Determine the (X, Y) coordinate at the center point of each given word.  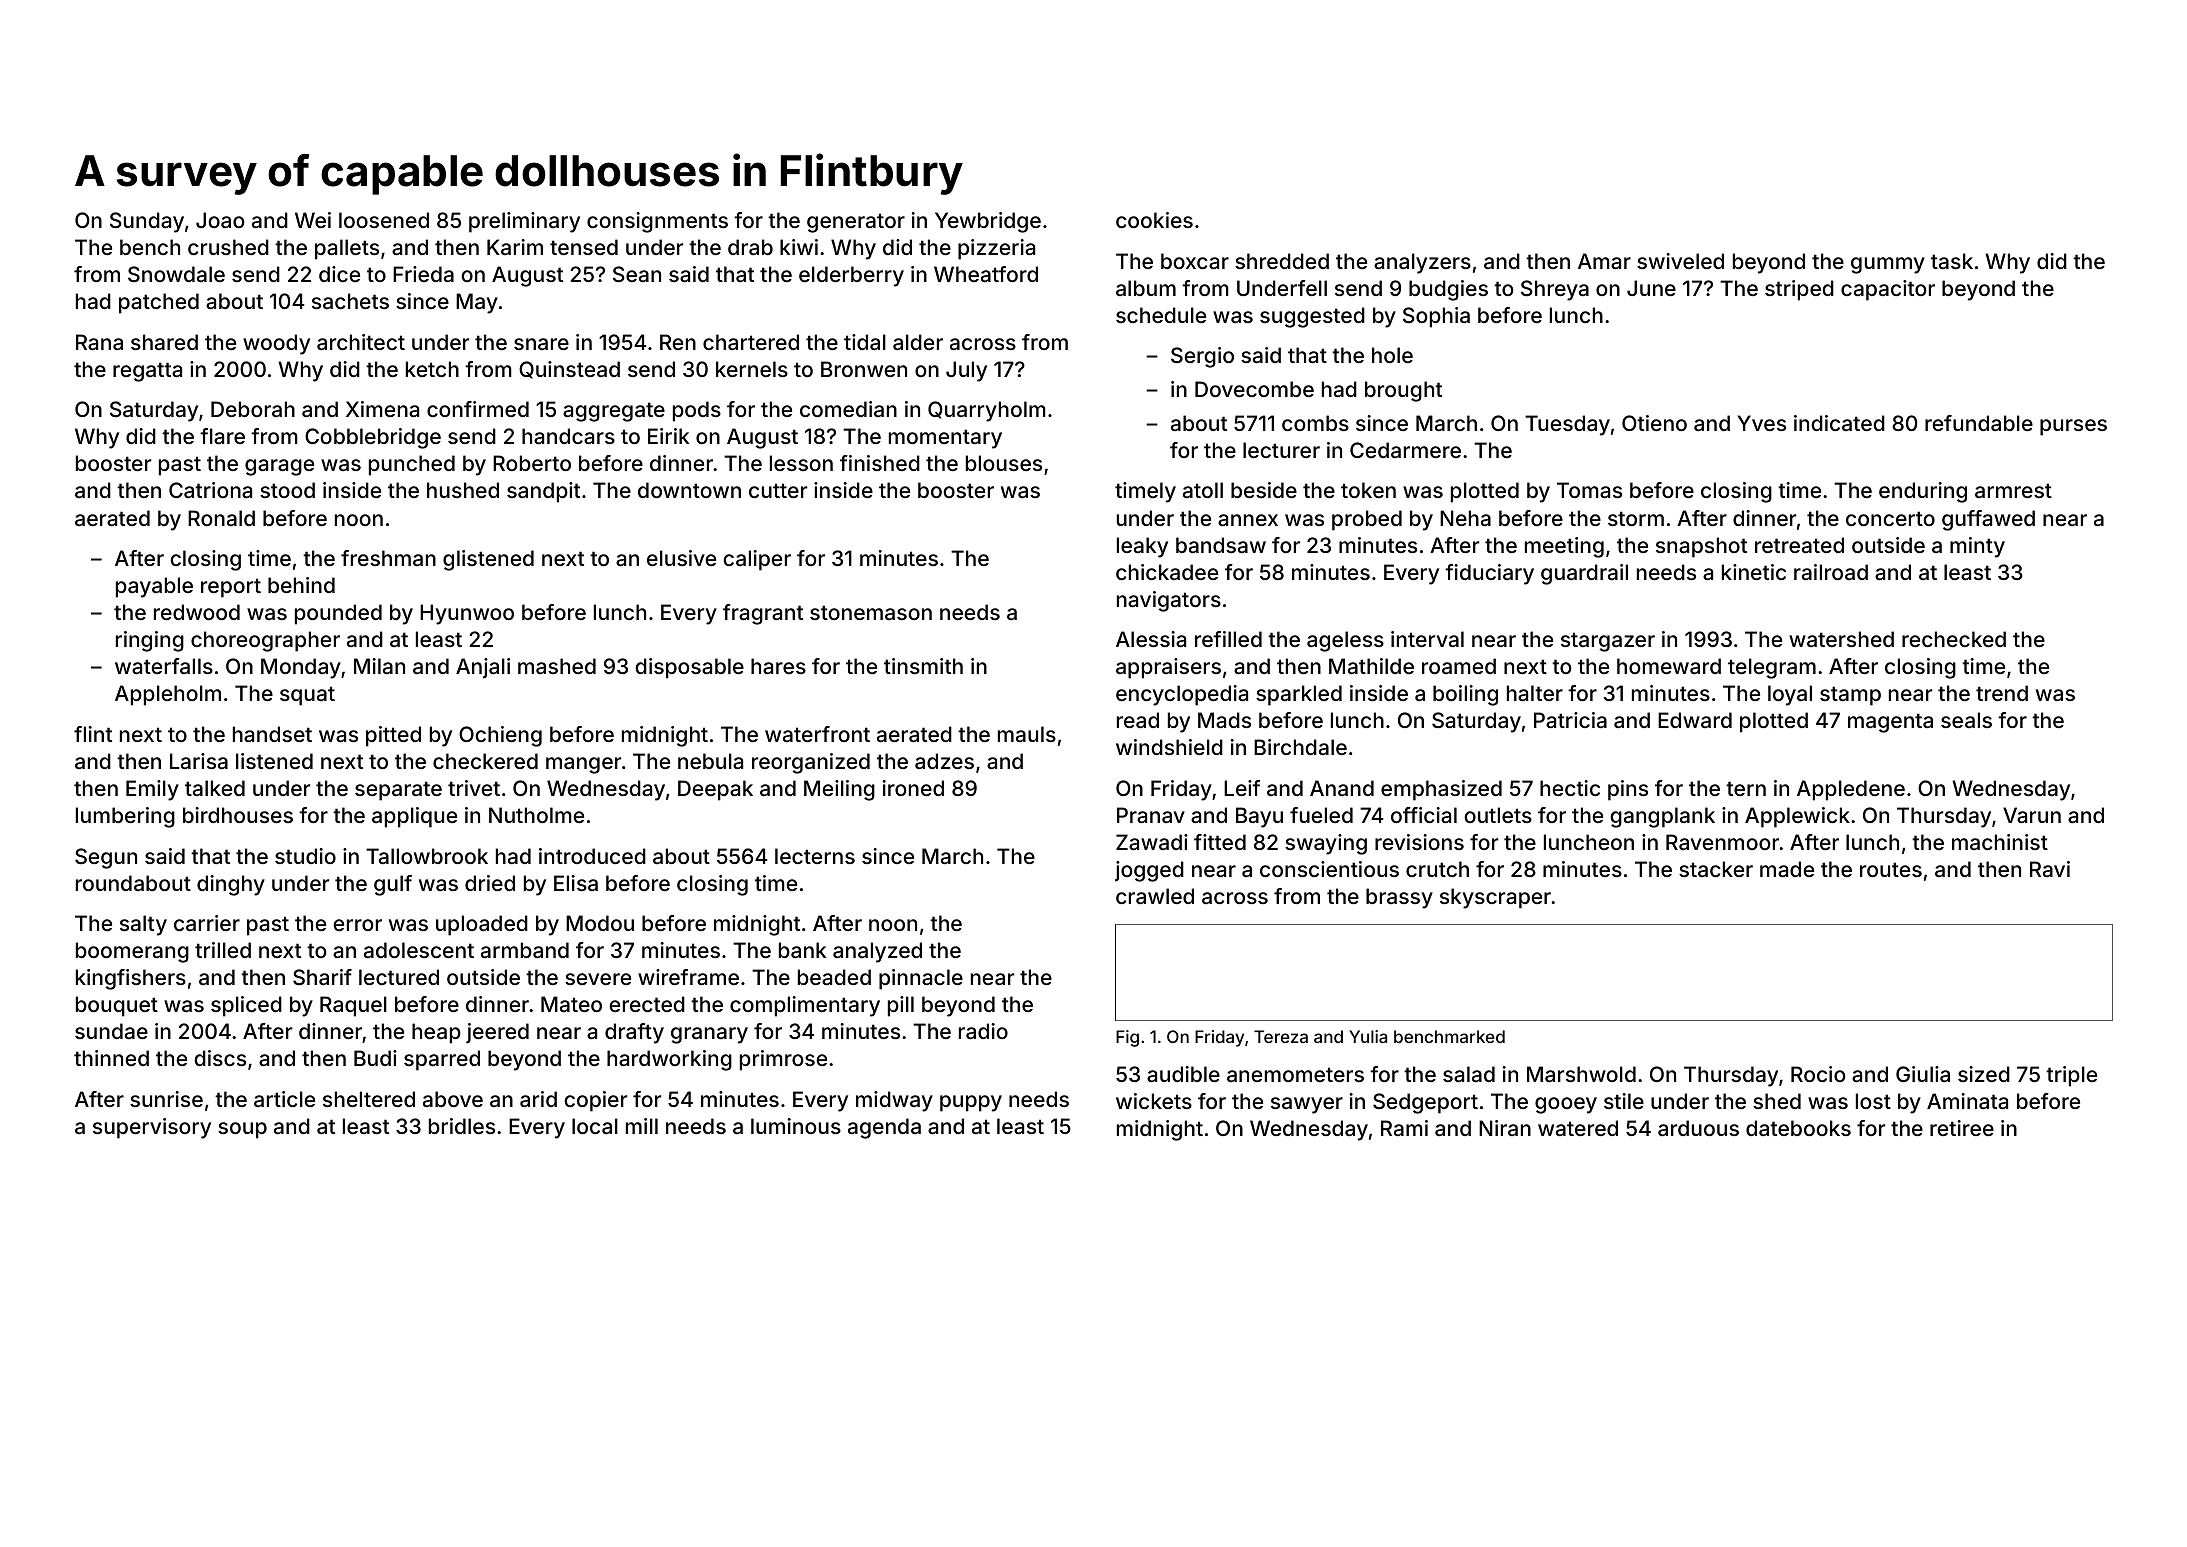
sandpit (543, 492)
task (1952, 261)
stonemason (871, 612)
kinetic (1754, 572)
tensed (584, 247)
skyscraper (1495, 898)
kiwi (799, 247)
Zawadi (1152, 842)
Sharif (322, 977)
